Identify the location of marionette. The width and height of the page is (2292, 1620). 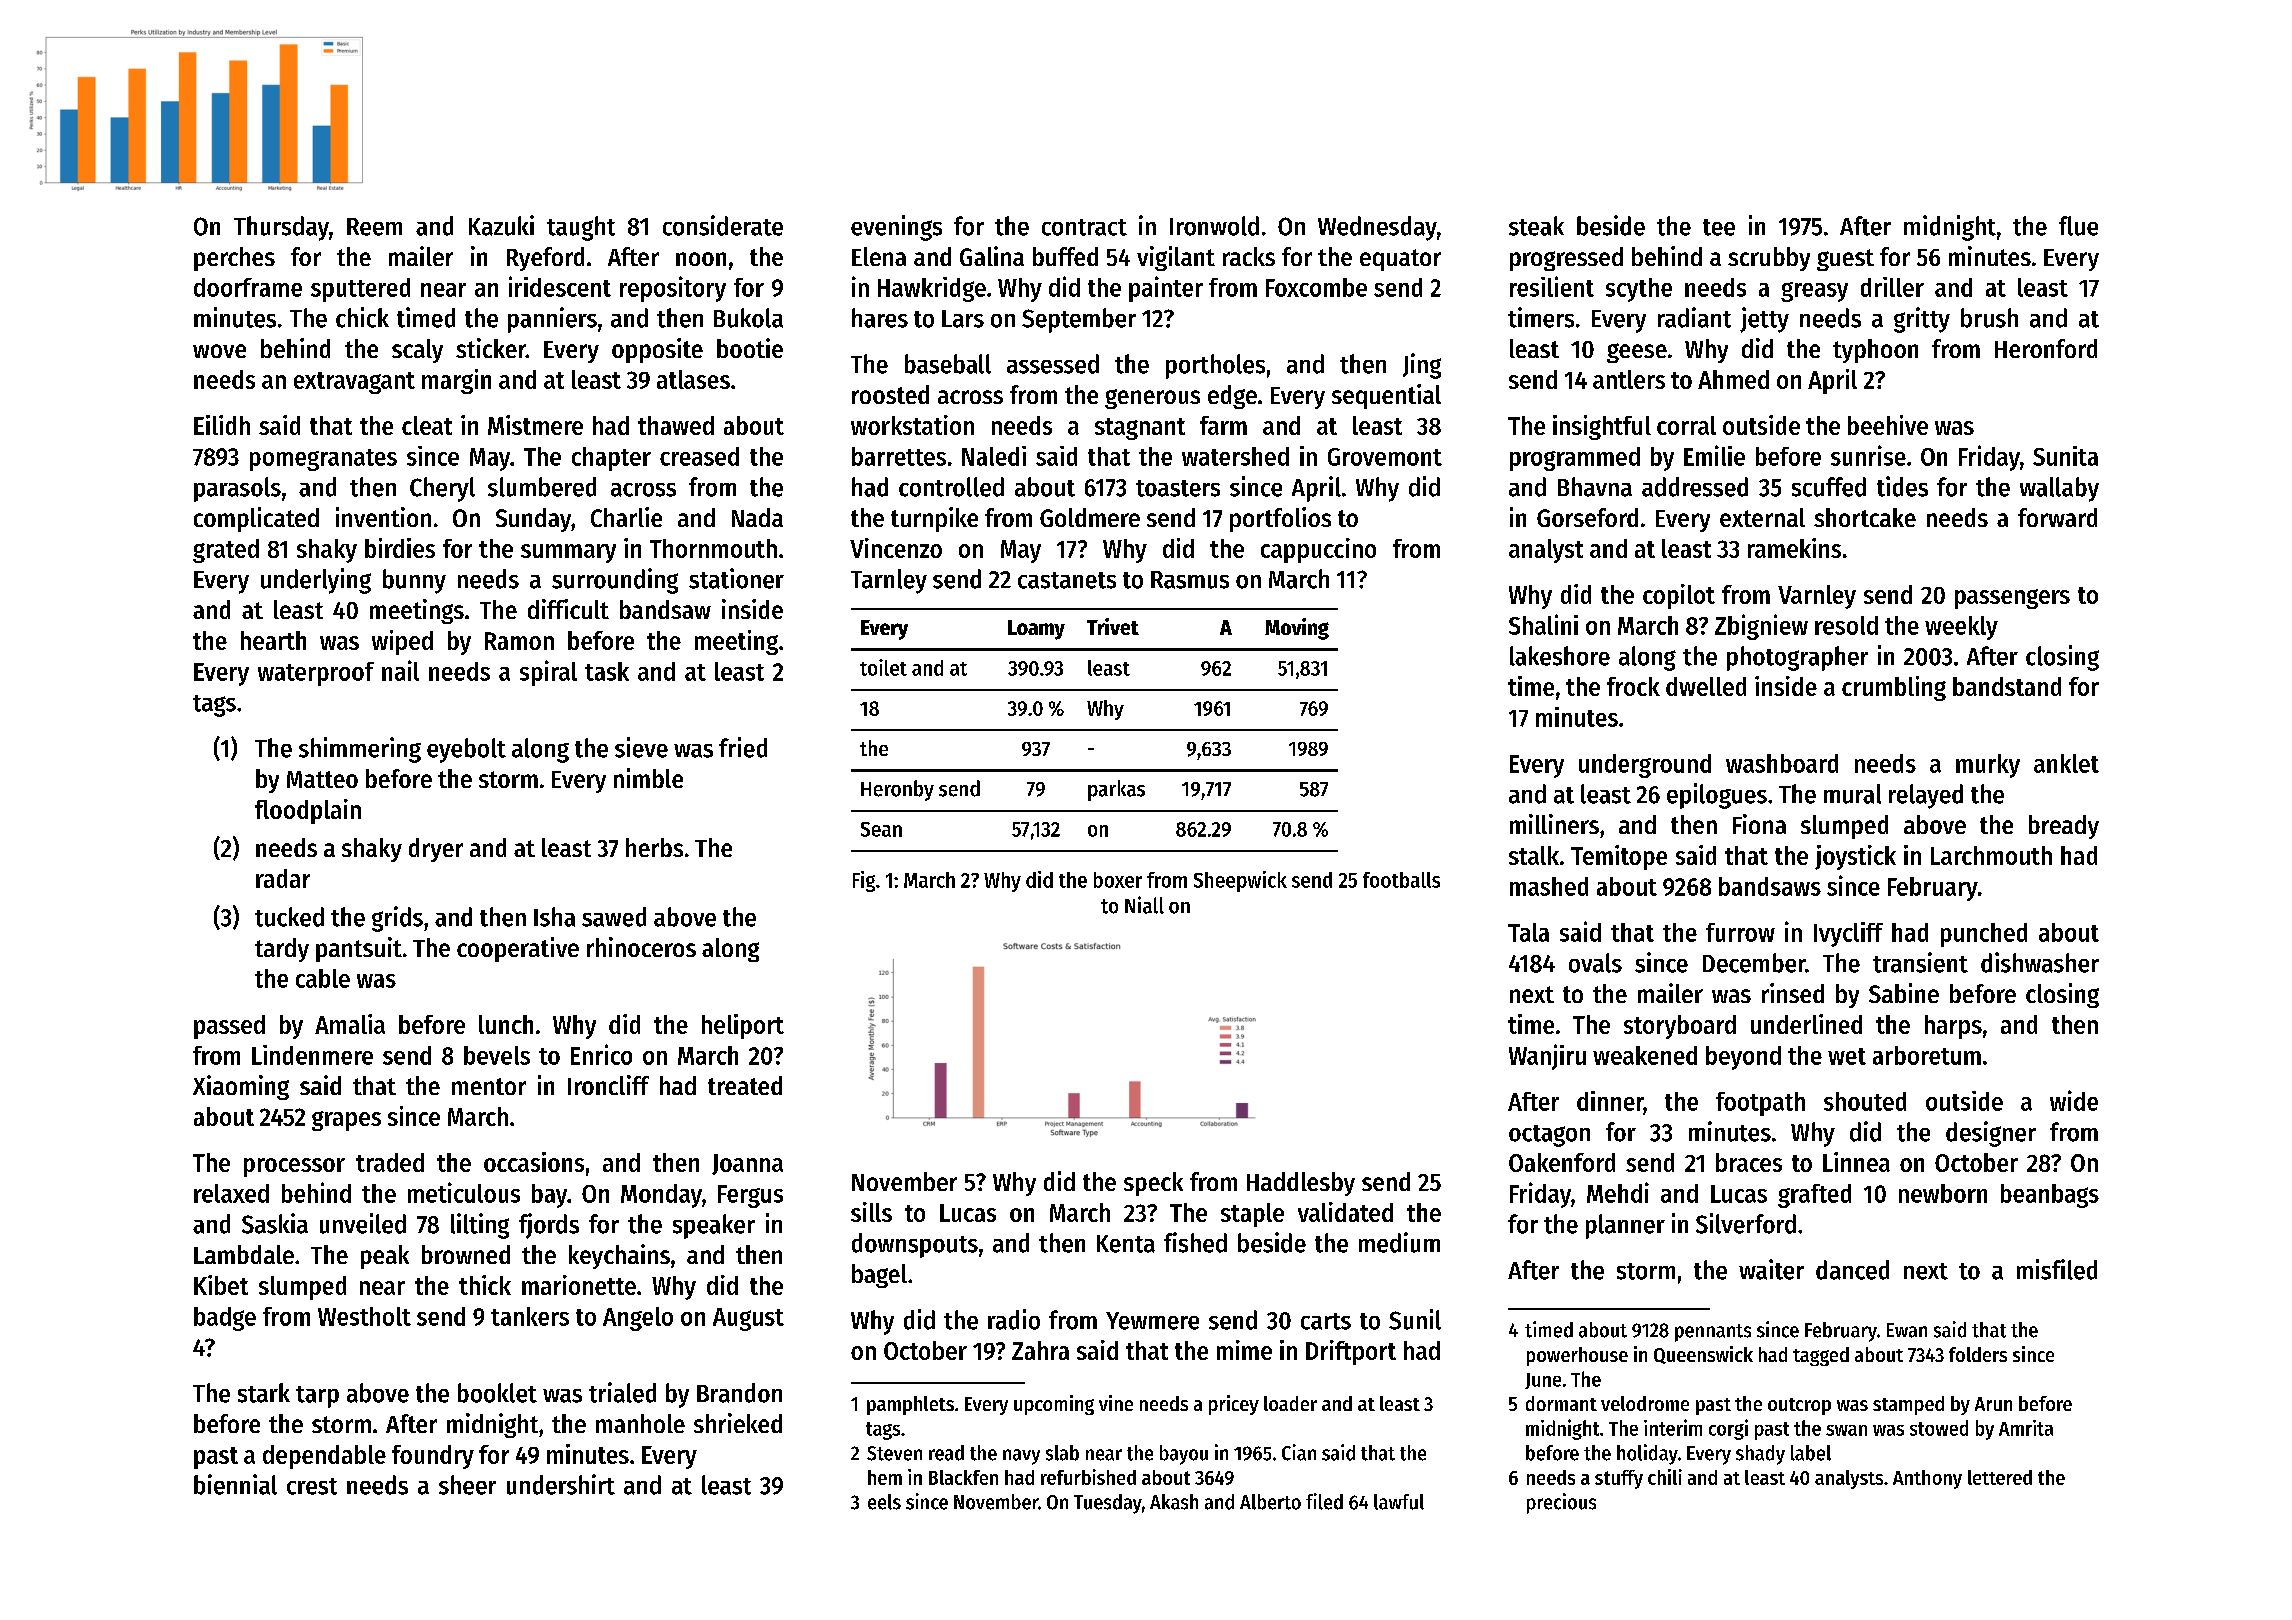
(579, 1285).
